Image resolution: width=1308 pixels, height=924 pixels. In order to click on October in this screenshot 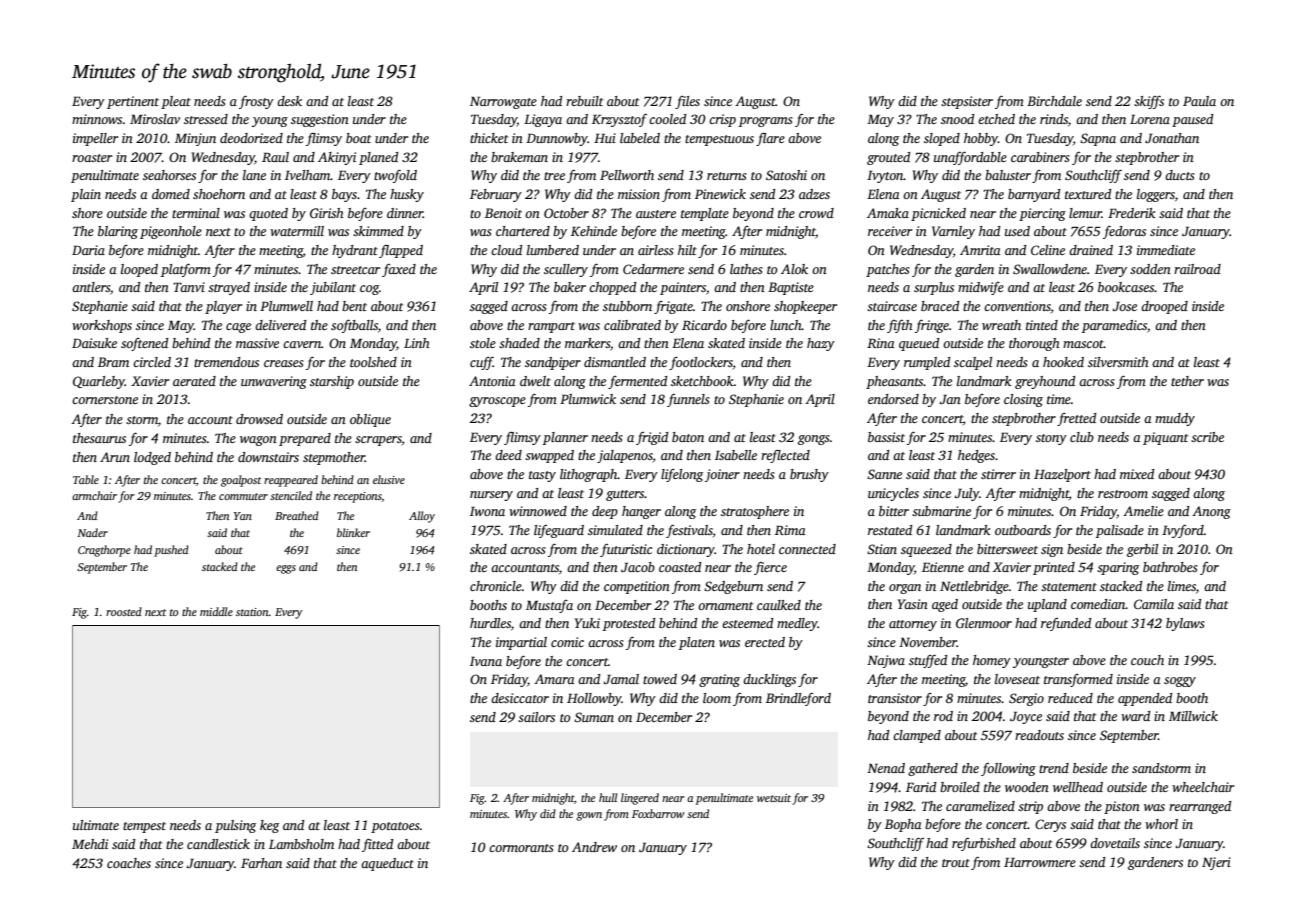, I will do `click(566, 213)`.
